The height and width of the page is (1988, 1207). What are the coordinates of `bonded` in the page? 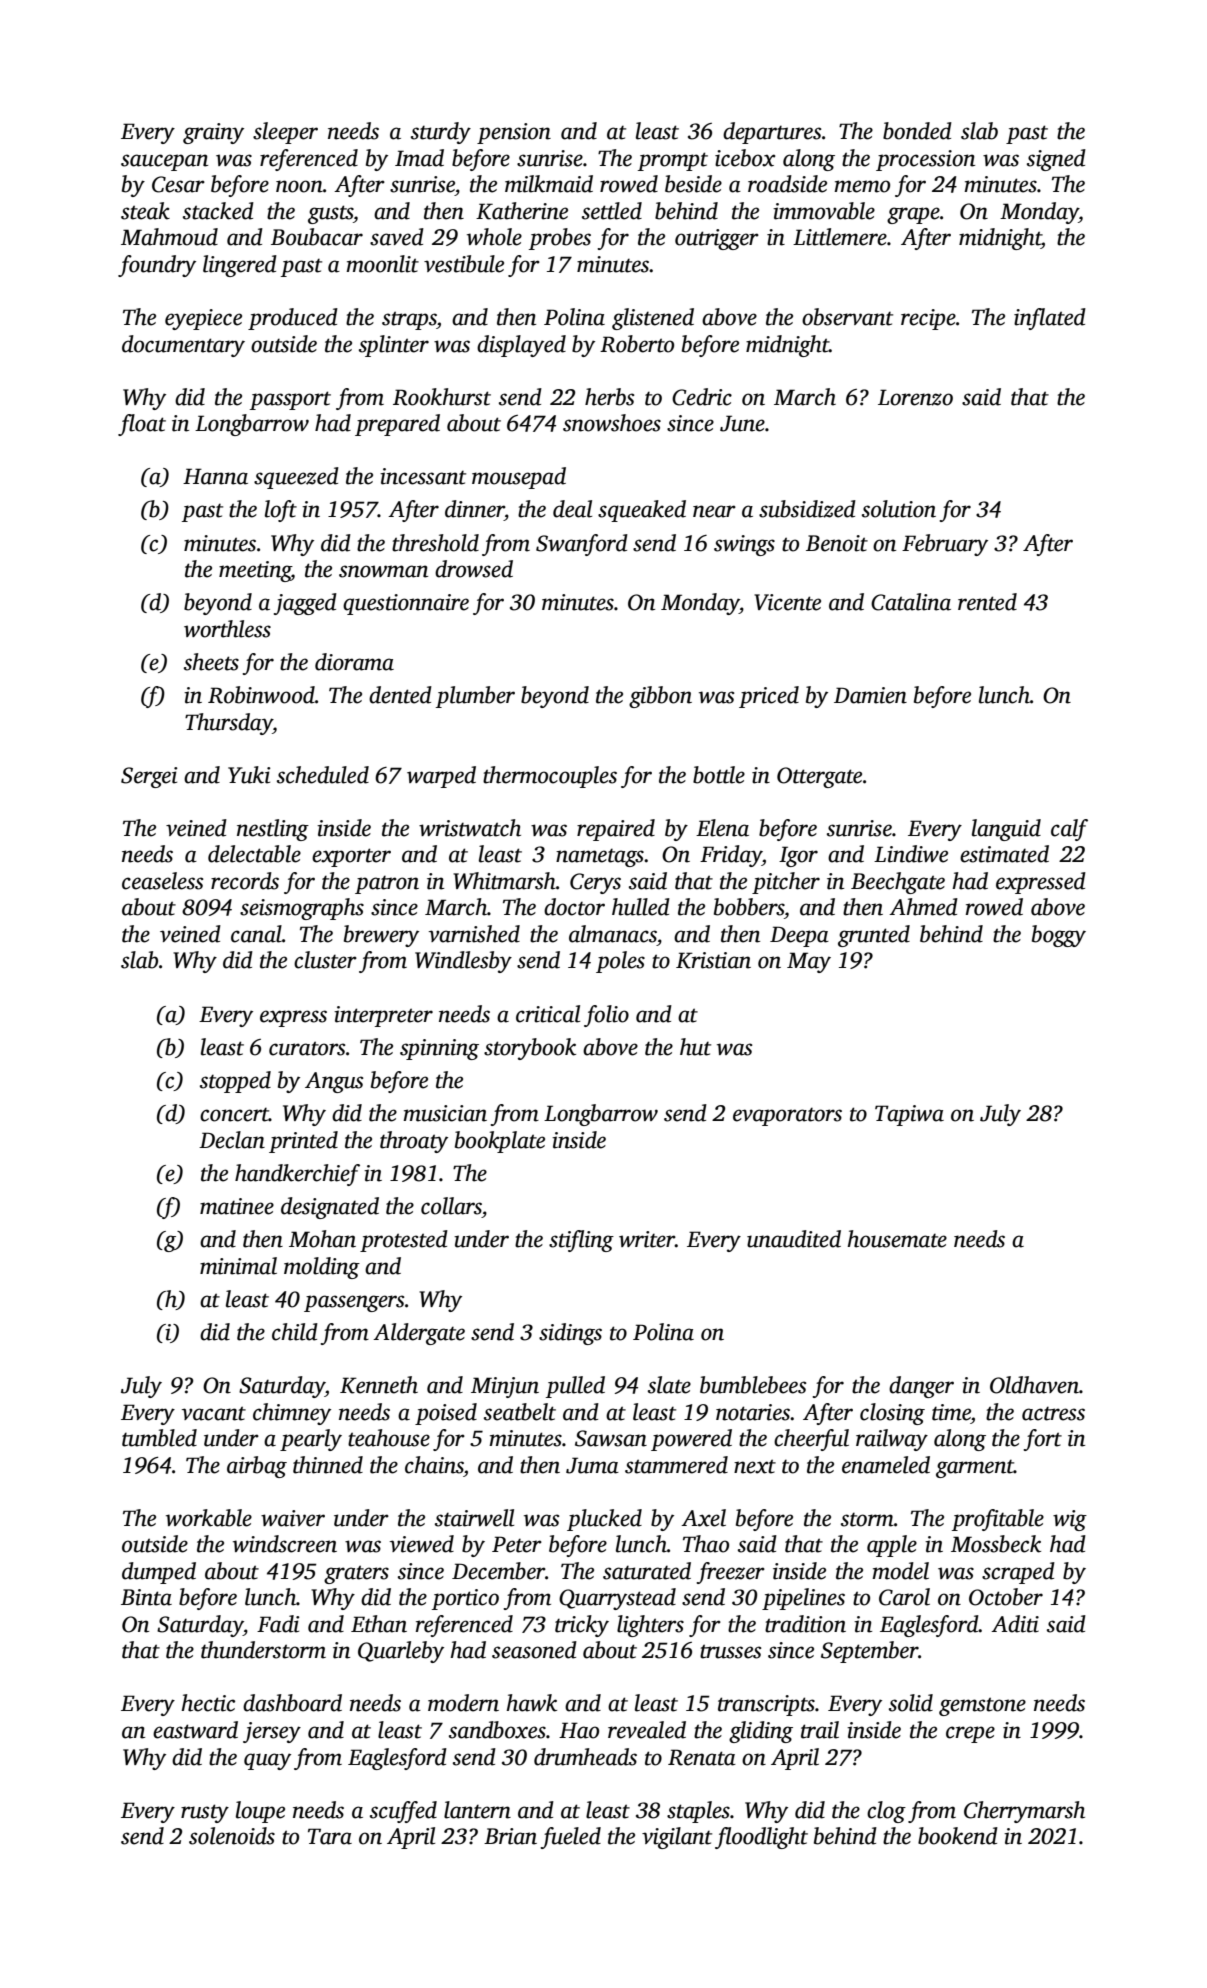 It's located at (917, 131).
